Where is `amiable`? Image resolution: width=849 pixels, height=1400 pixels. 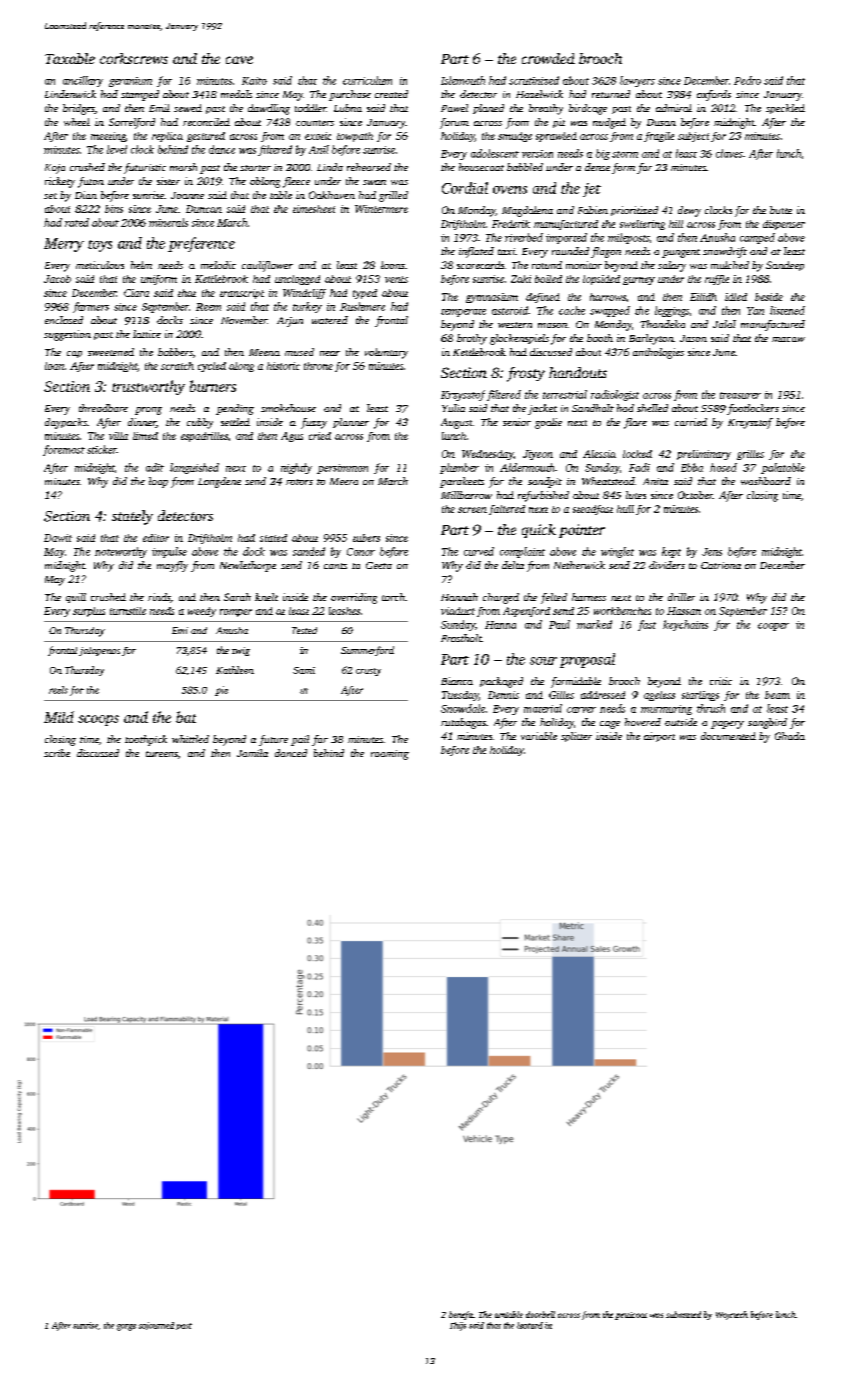 amiable is located at coordinates (509, 1314).
